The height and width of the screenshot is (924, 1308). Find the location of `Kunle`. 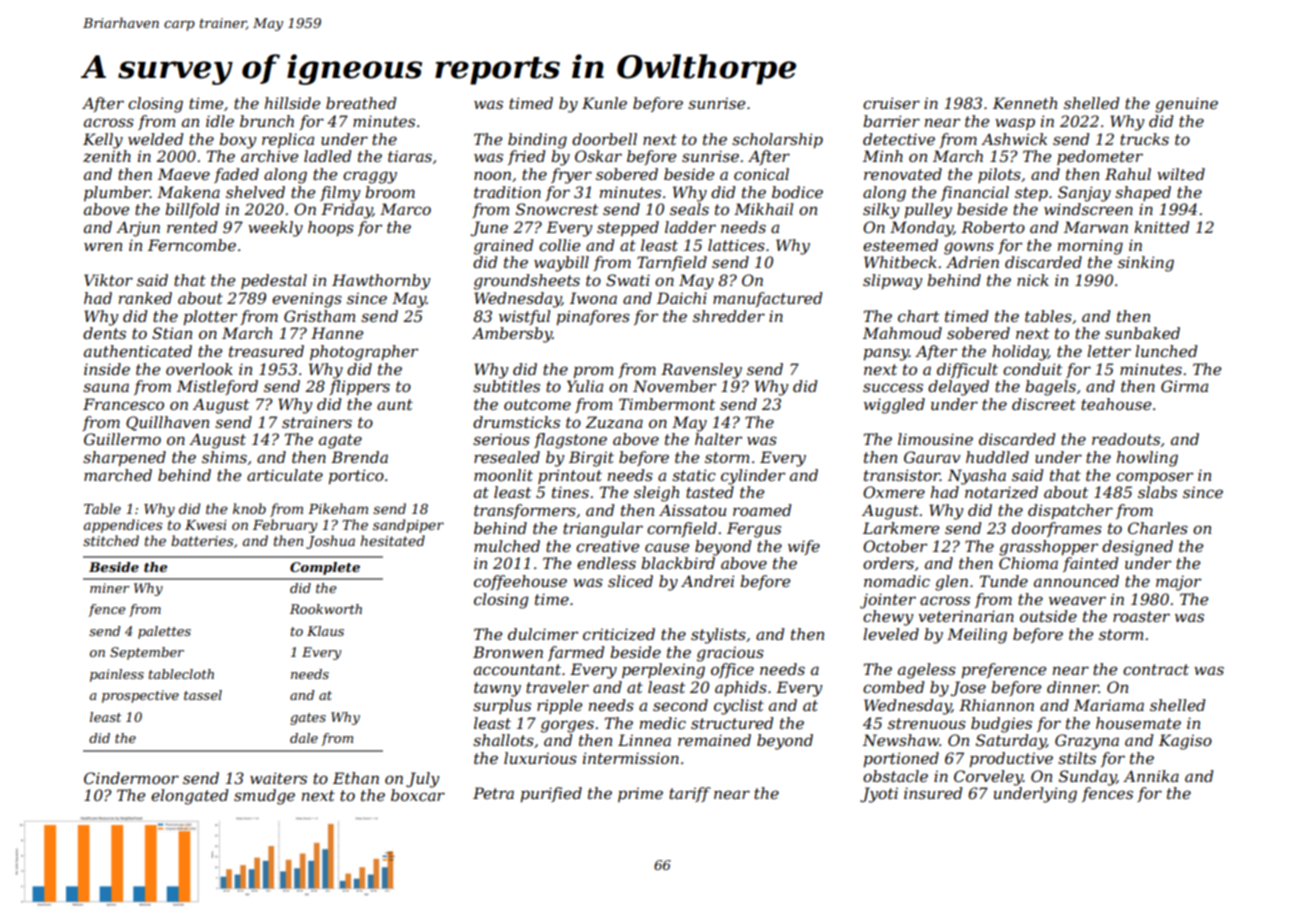

Kunle is located at coordinates (604, 103).
